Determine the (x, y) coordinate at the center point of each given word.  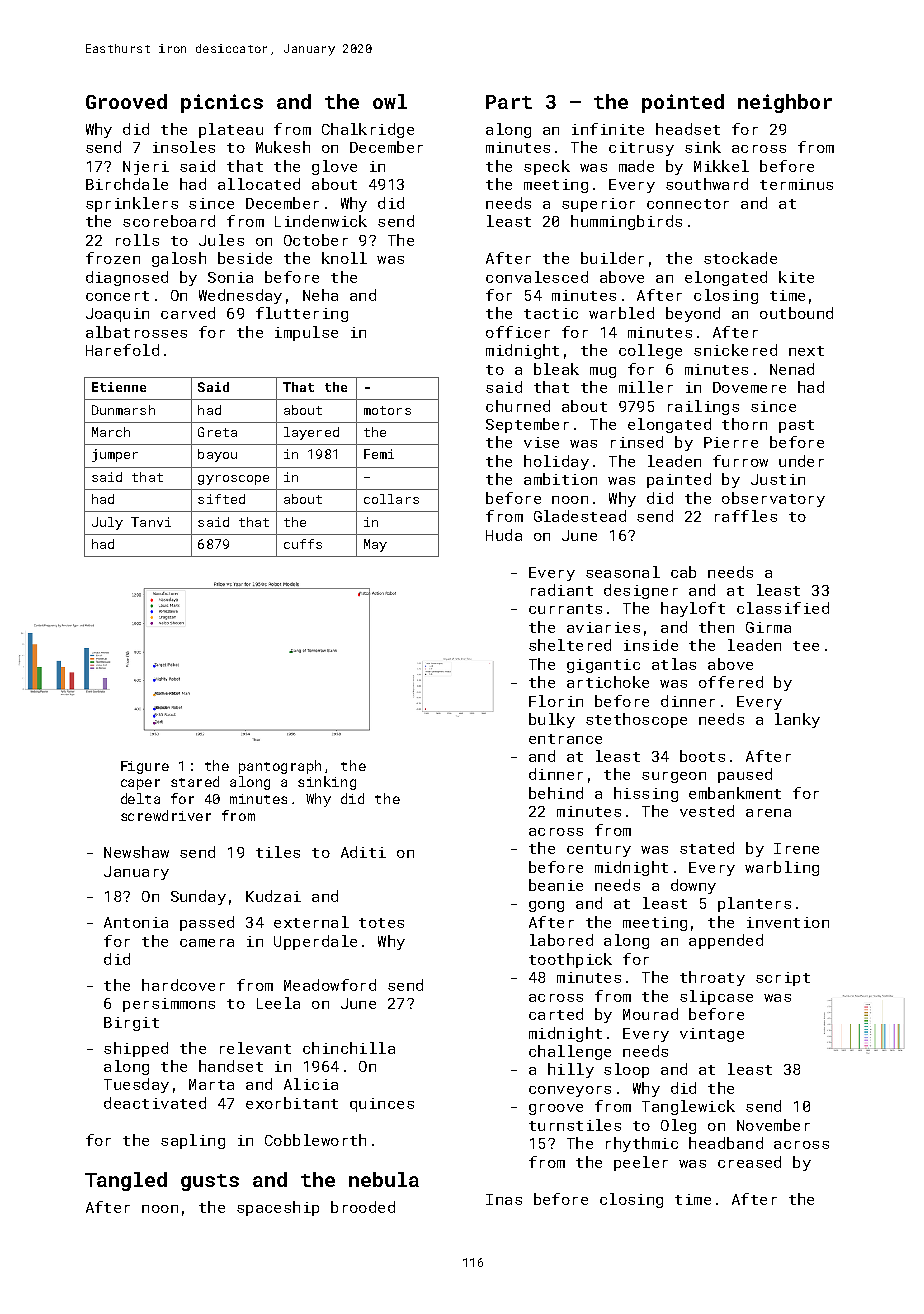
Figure (145, 767)
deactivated (155, 1103)
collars (391, 499)
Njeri (146, 168)
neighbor (785, 103)
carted (556, 1014)
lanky (797, 720)
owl (390, 101)
